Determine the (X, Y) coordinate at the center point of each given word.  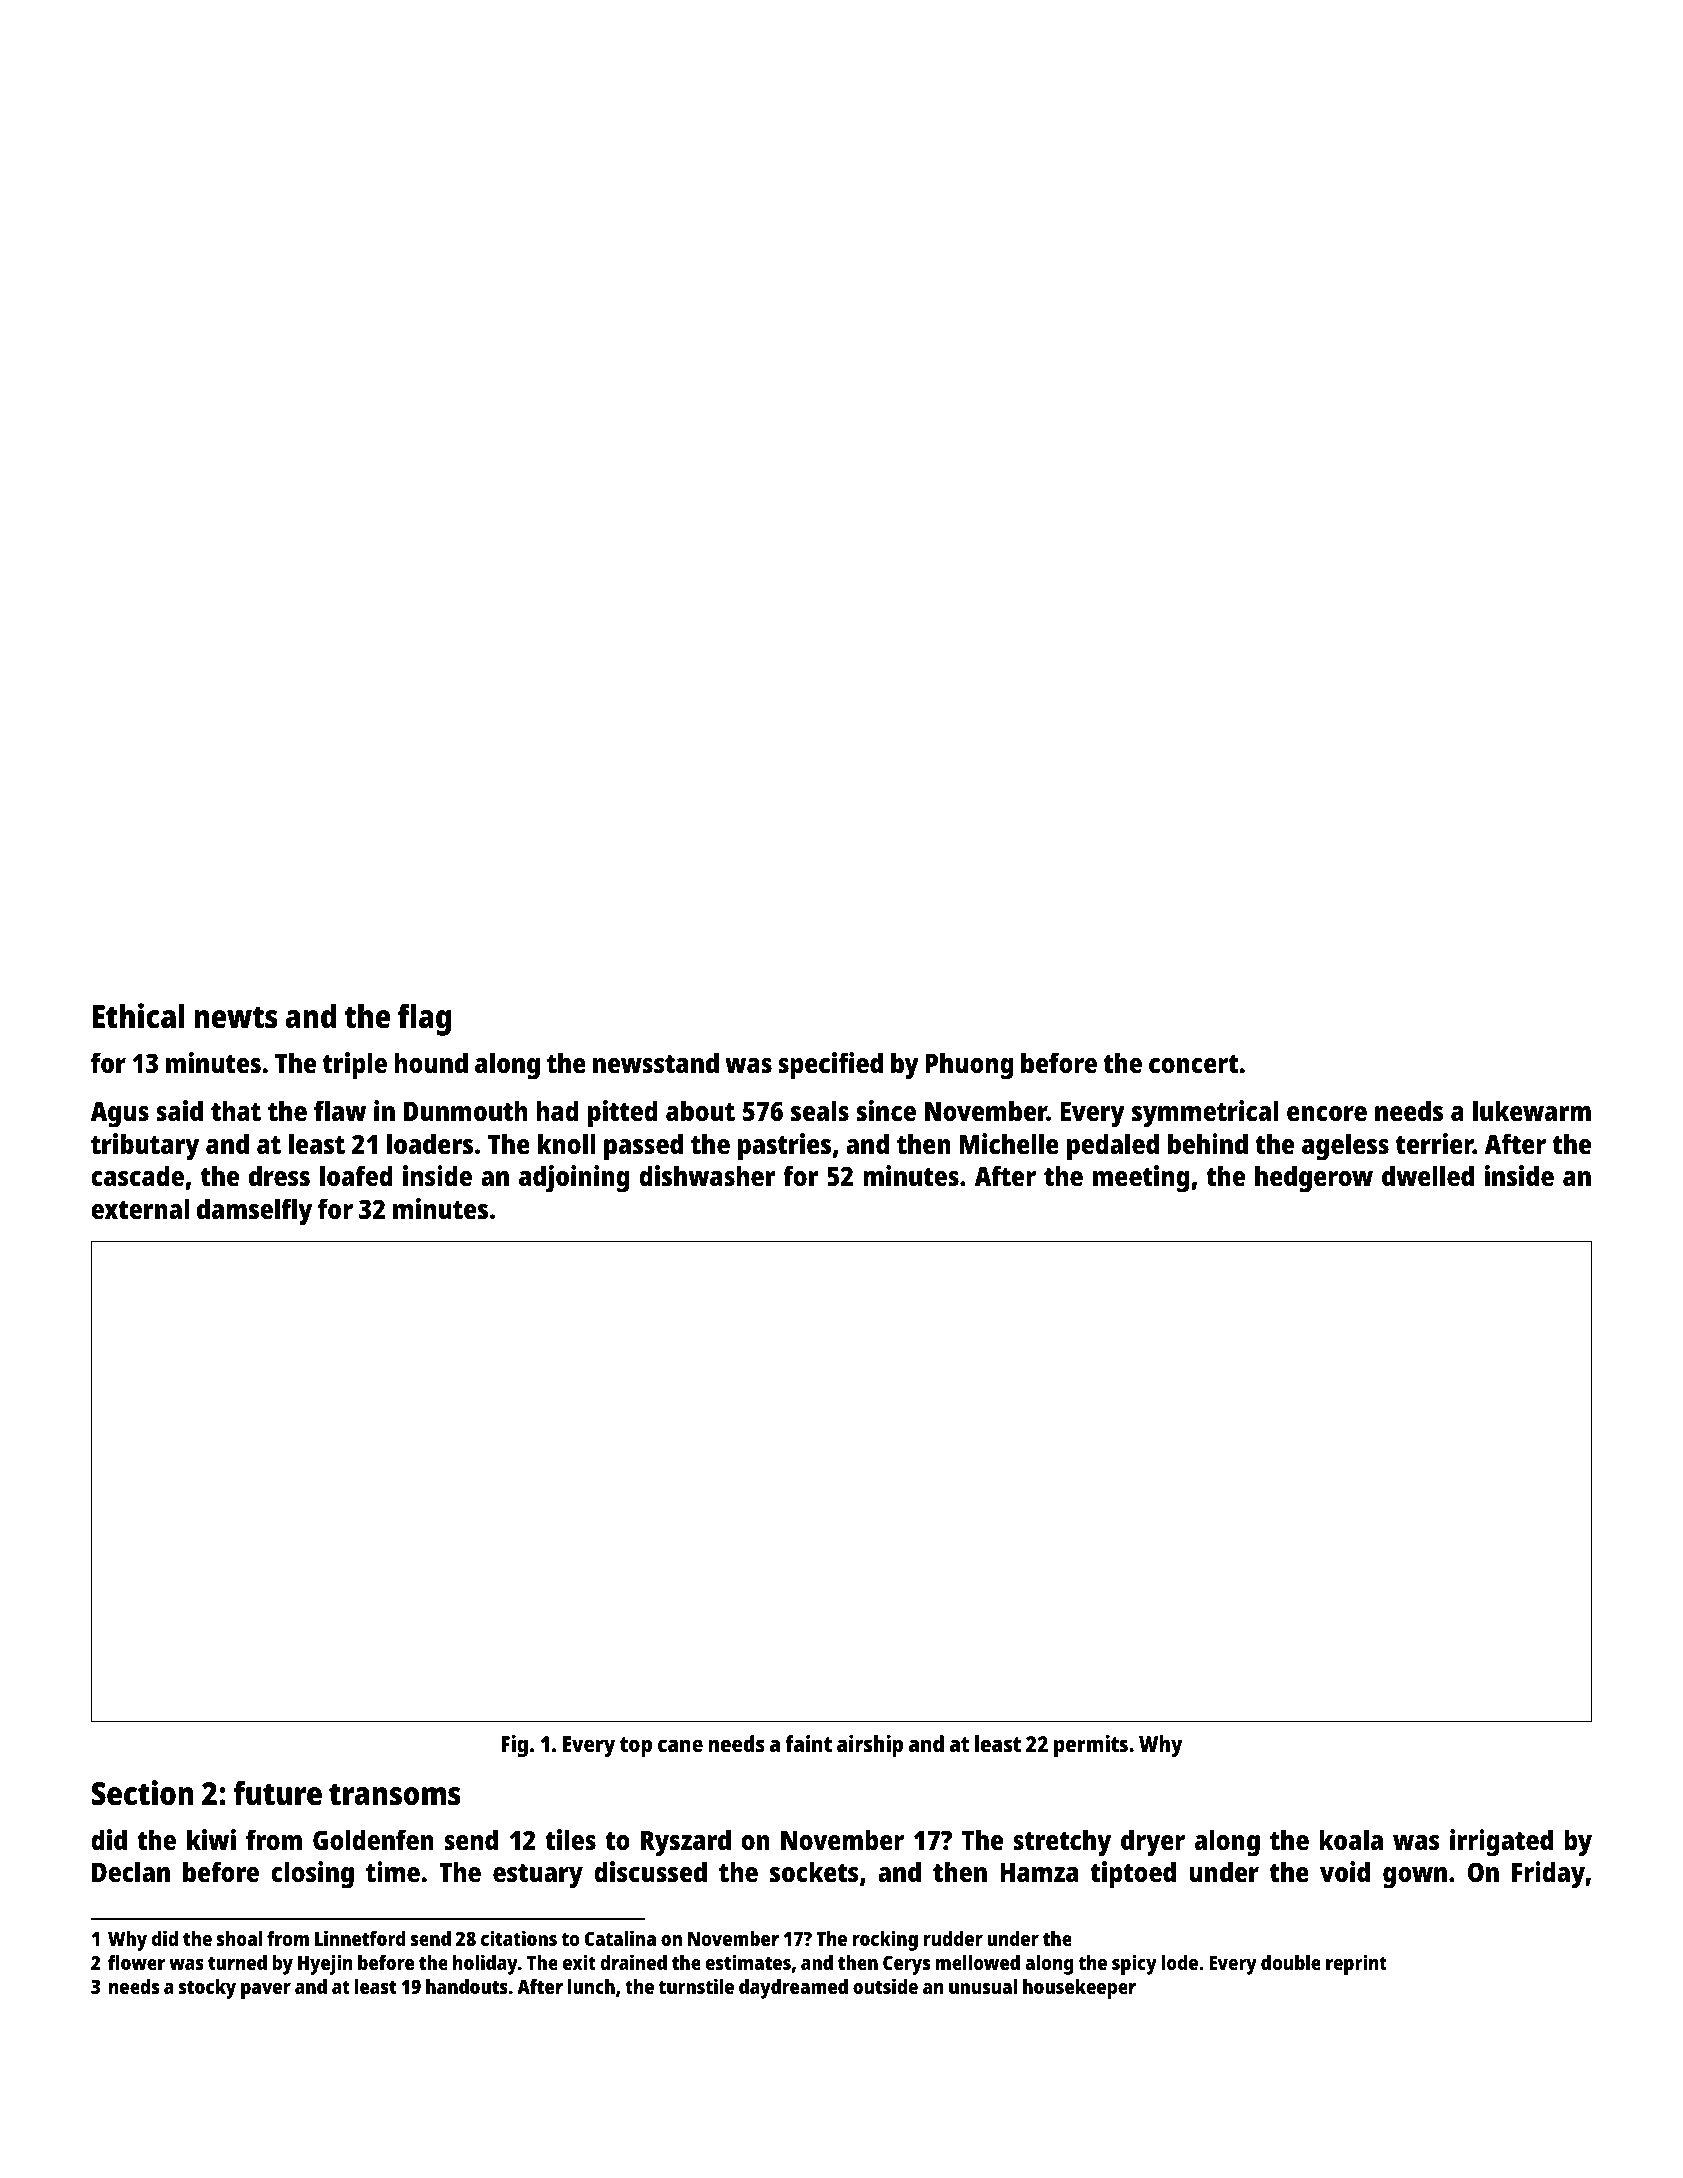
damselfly (254, 1212)
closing (312, 1875)
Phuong (969, 1066)
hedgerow (1314, 1179)
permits (1091, 1746)
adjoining (574, 1179)
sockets (814, 1872)
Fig (514, 1746)
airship (870, 1746)
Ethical (139, 1016)
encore (1327, 1114)
